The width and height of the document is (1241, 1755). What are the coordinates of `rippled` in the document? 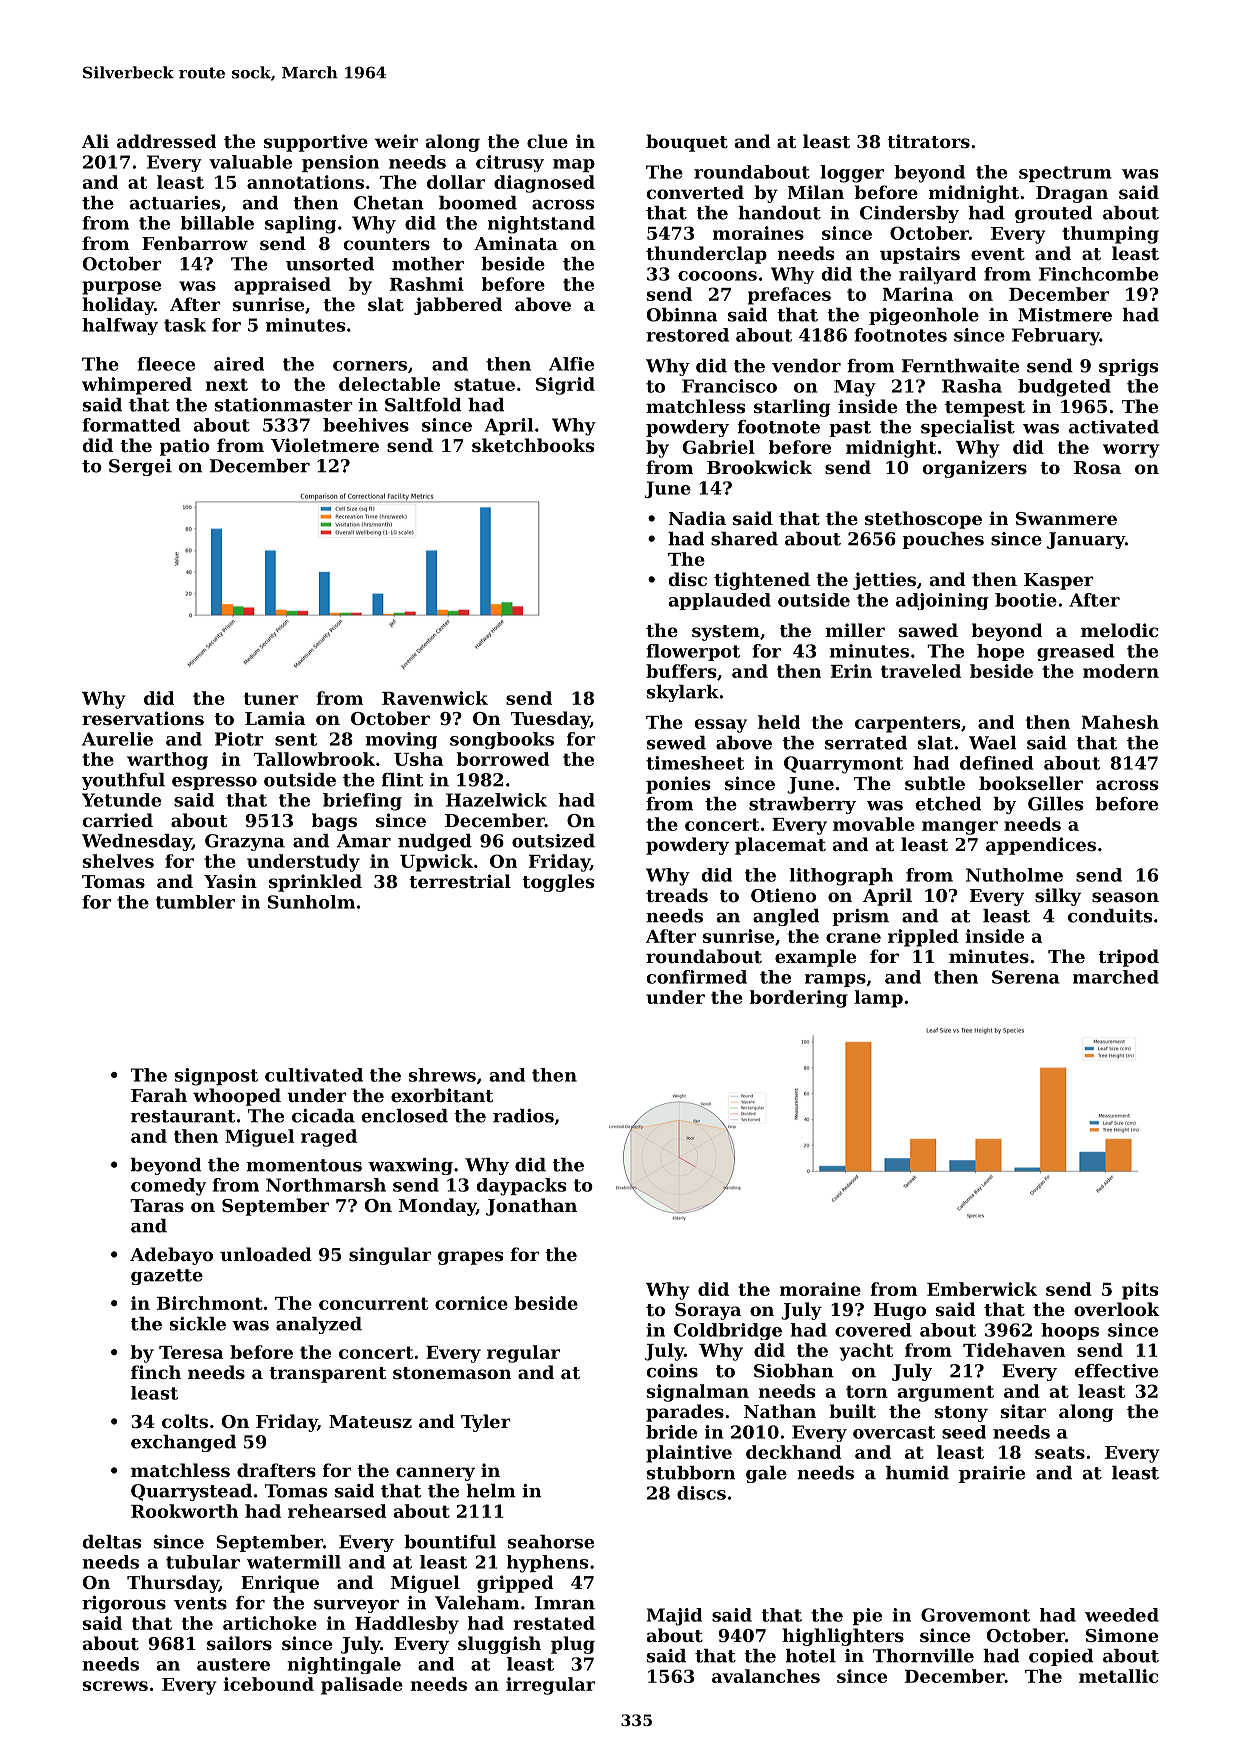 It's located at (923, 938).
